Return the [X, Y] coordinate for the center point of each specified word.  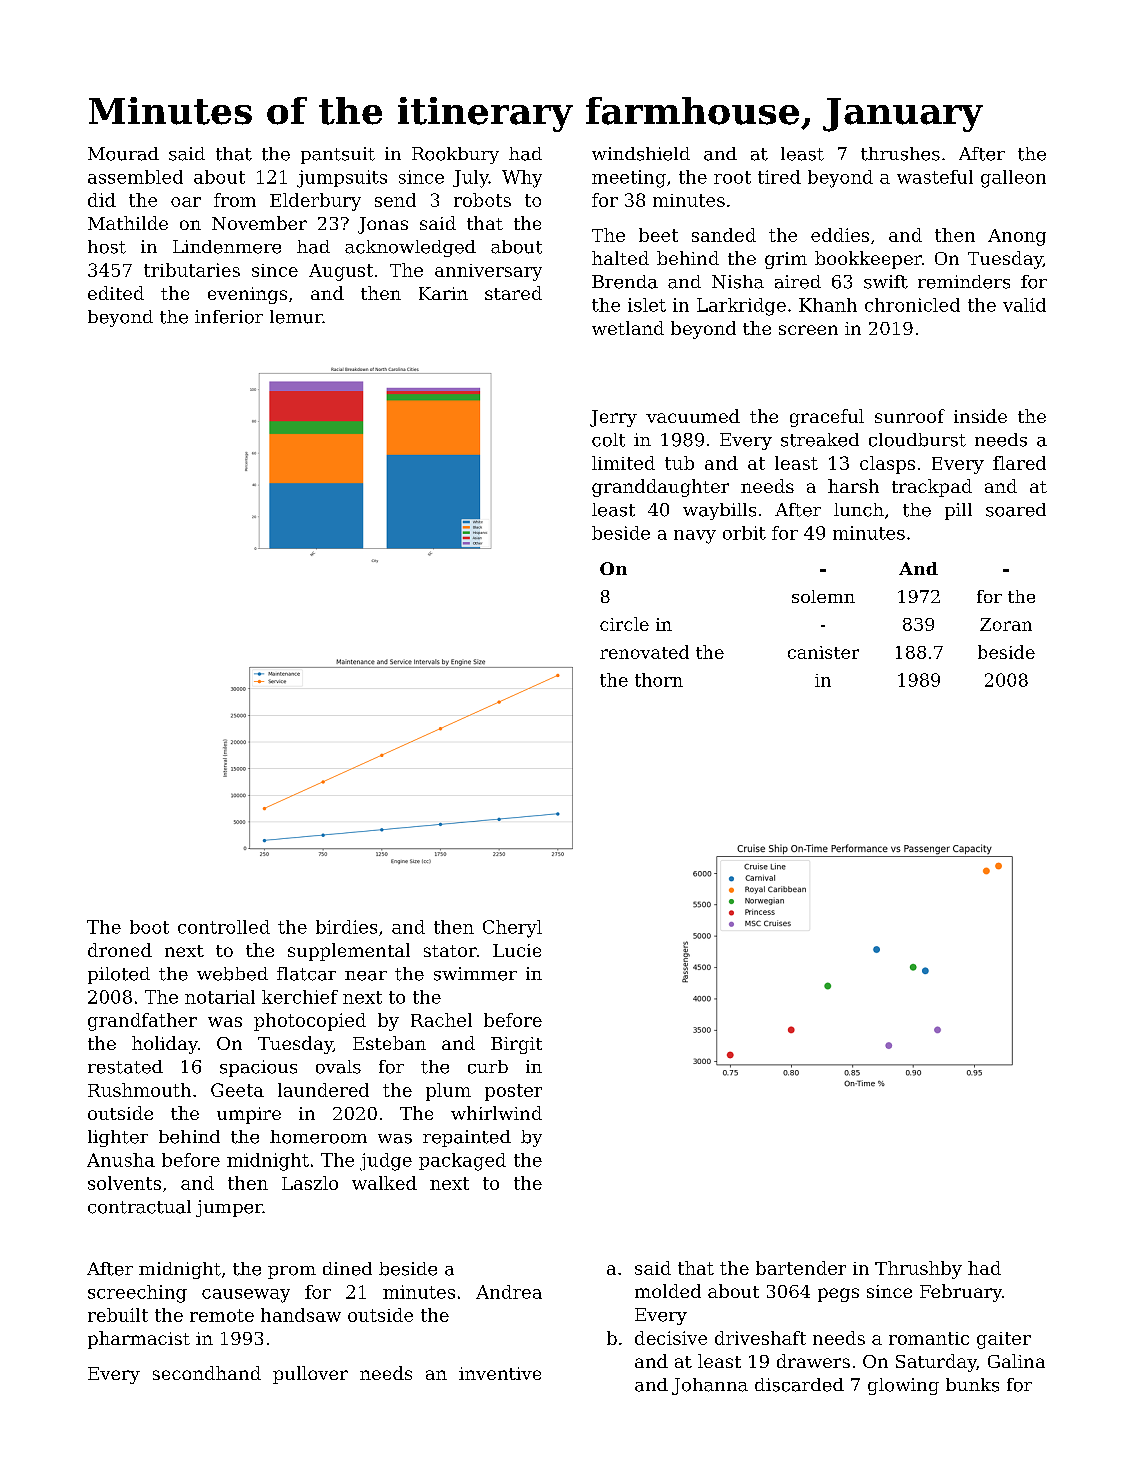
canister [823, 652]
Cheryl [512, 929]
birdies [346, 927]
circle [624, 624]
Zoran [1006, 624]
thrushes [900, 154]
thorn [659, 680]
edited [116, 293]
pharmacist [139, 1340]
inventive [500, 1373]
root [732, 177]
